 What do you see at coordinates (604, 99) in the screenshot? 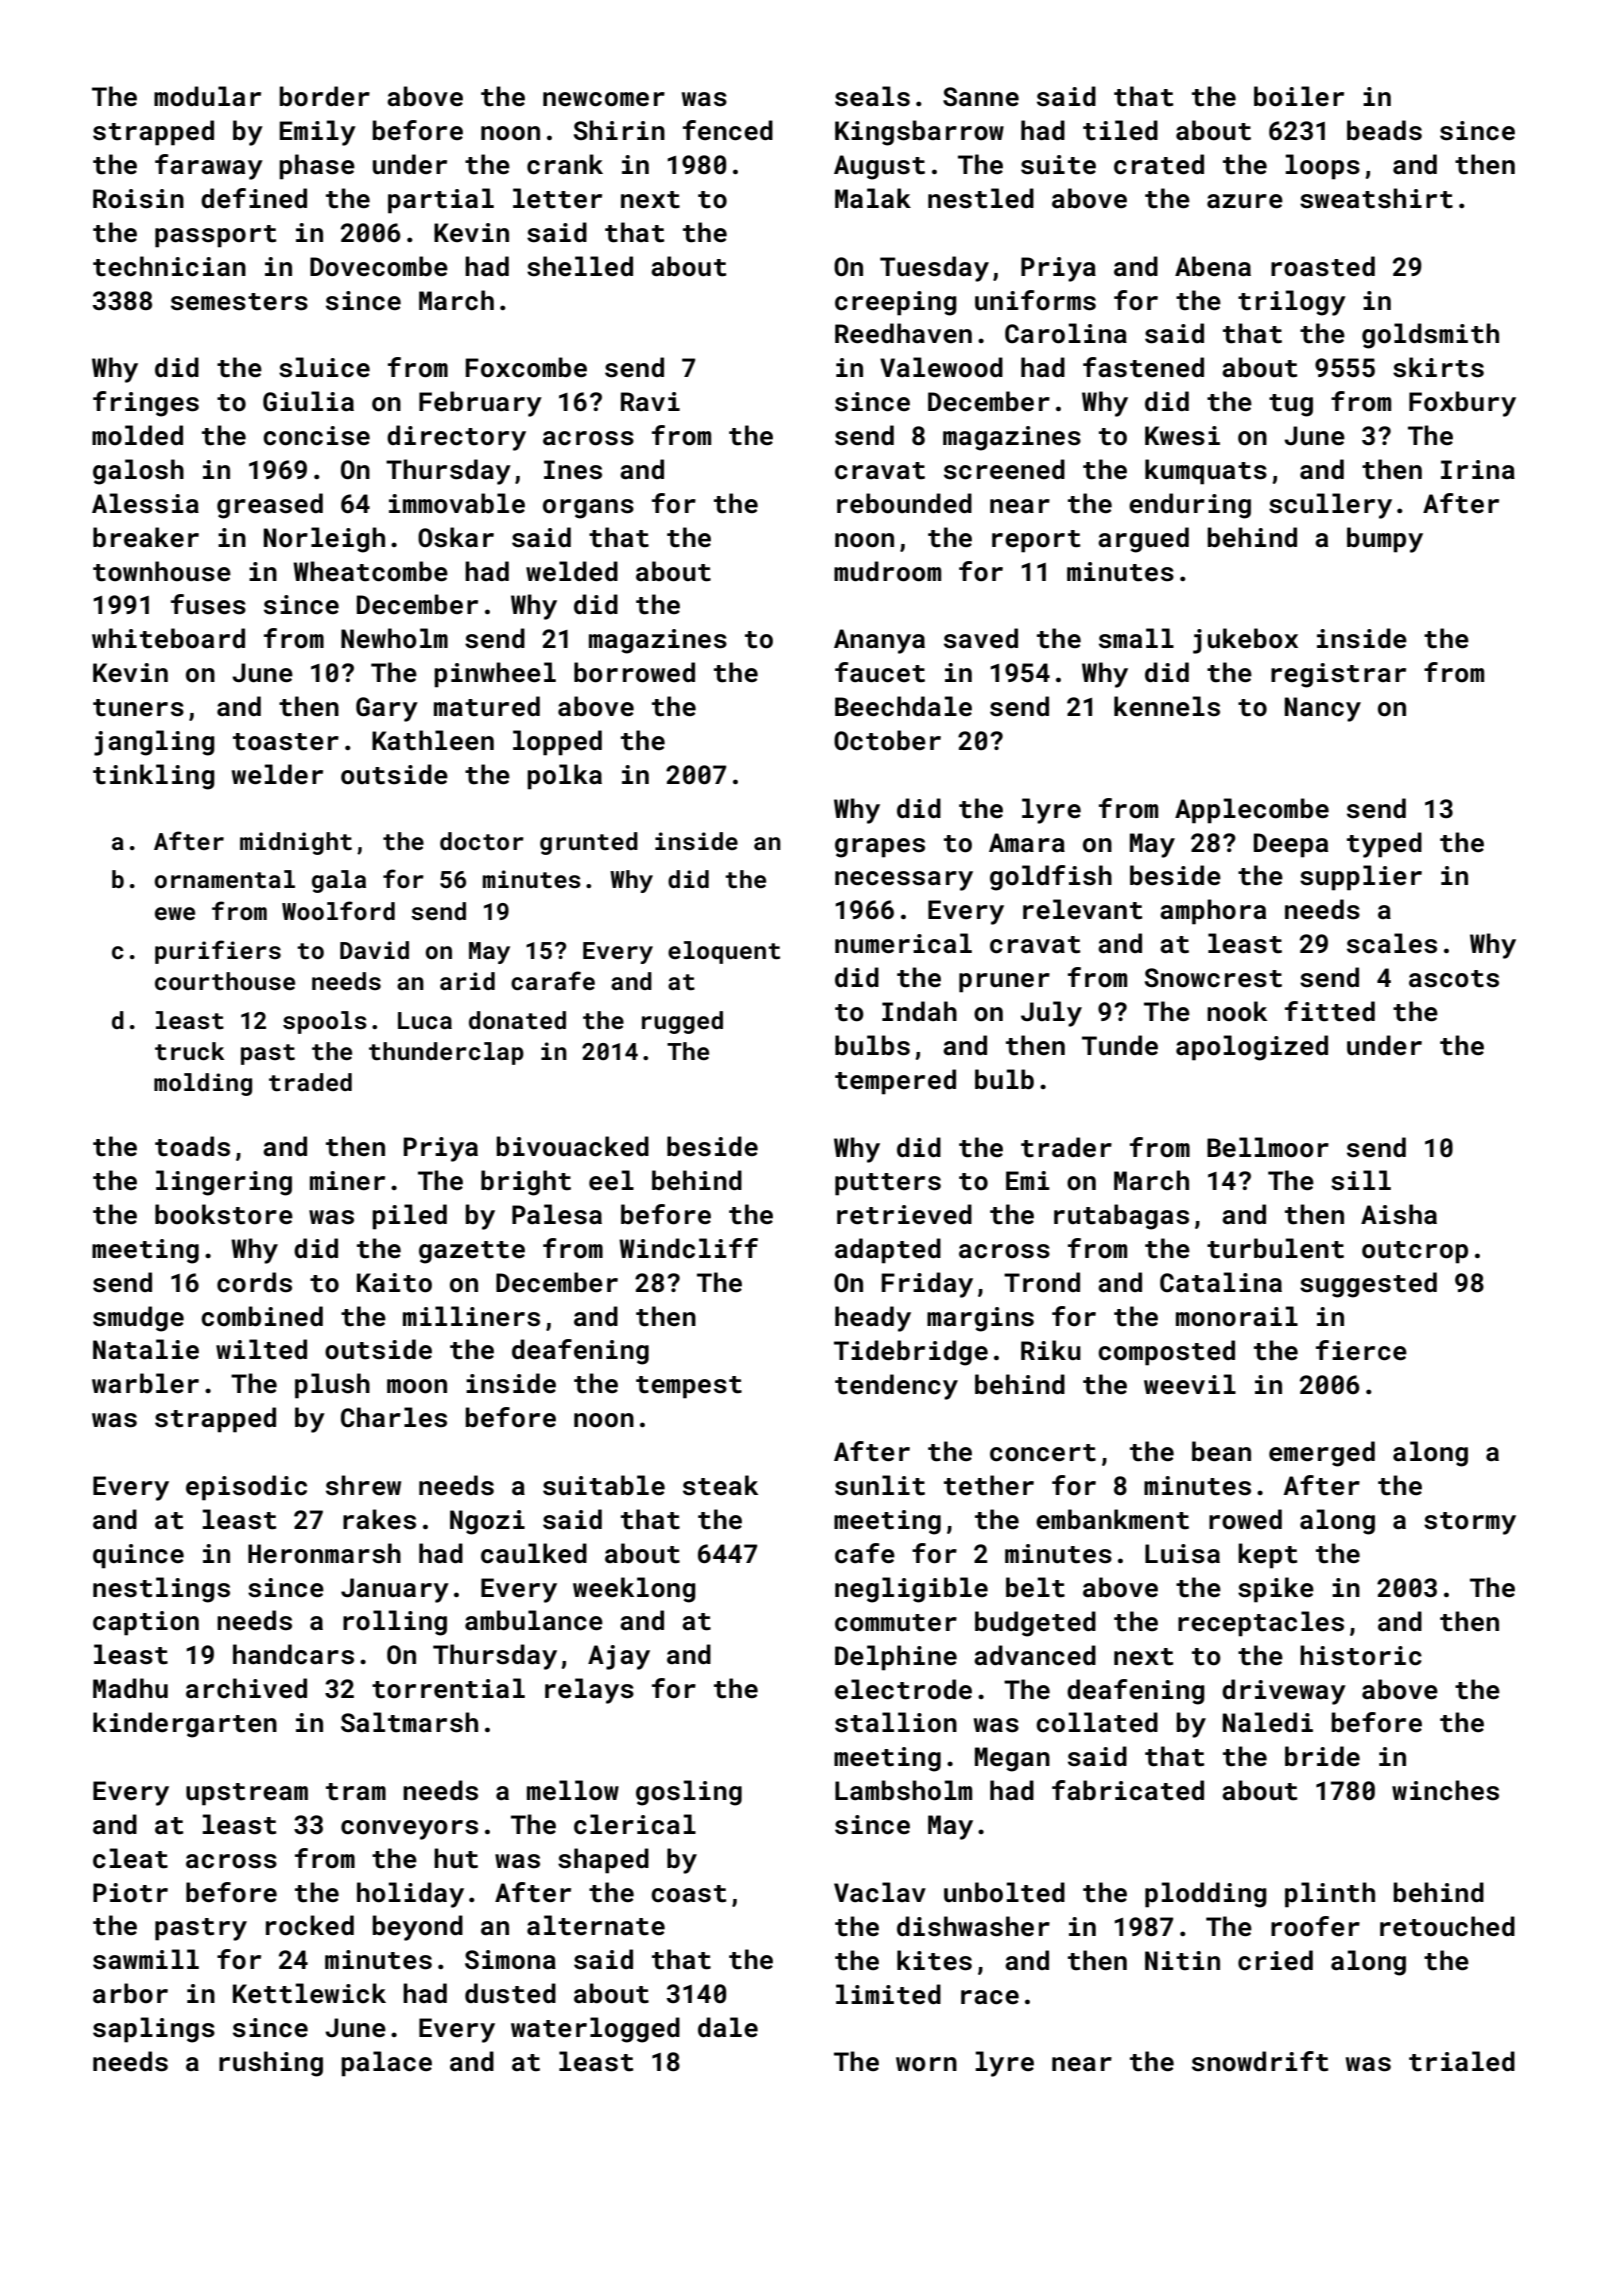
I see `newcomer` at bounding box center [604, 99].
